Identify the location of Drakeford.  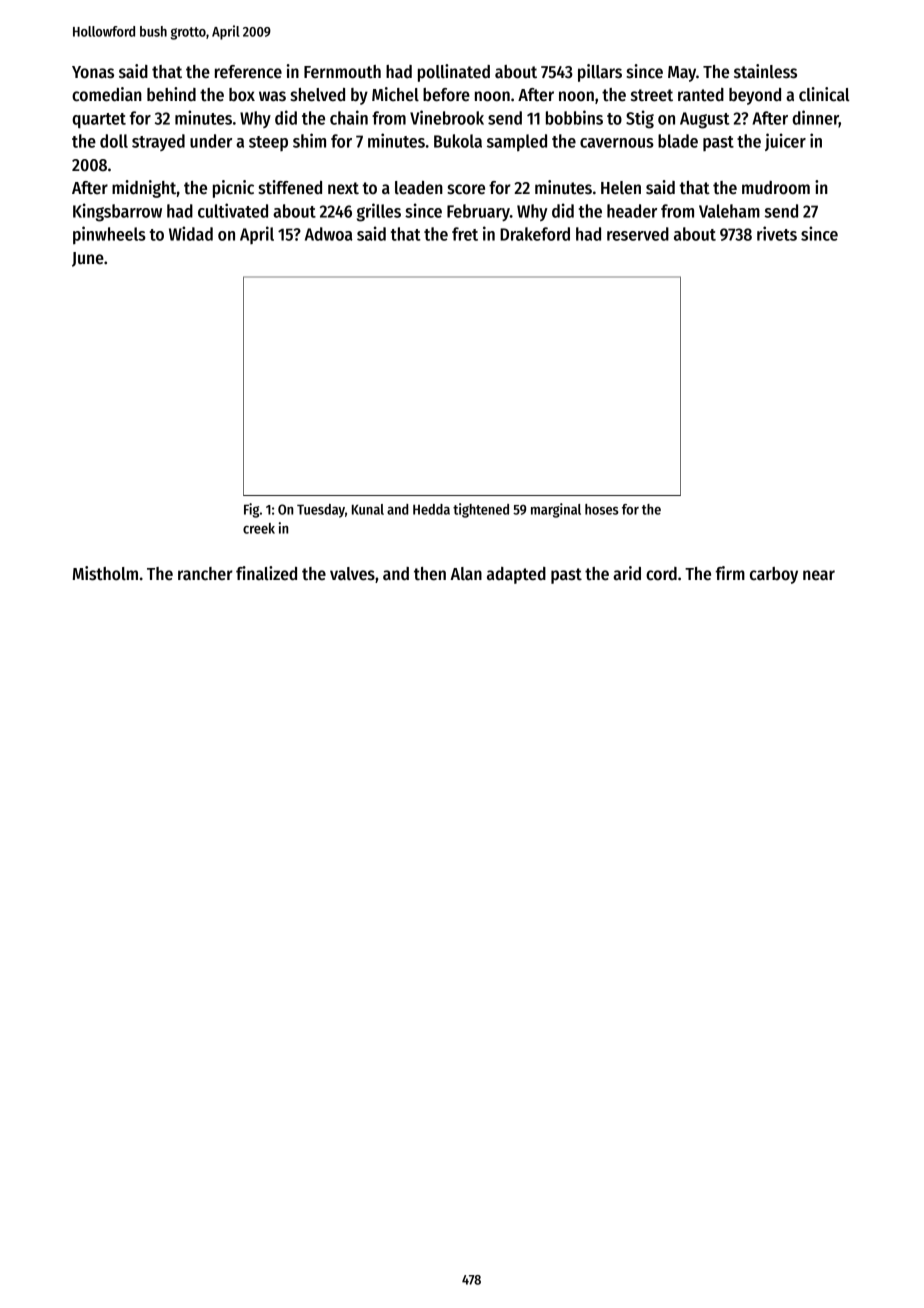
(535, 234).
